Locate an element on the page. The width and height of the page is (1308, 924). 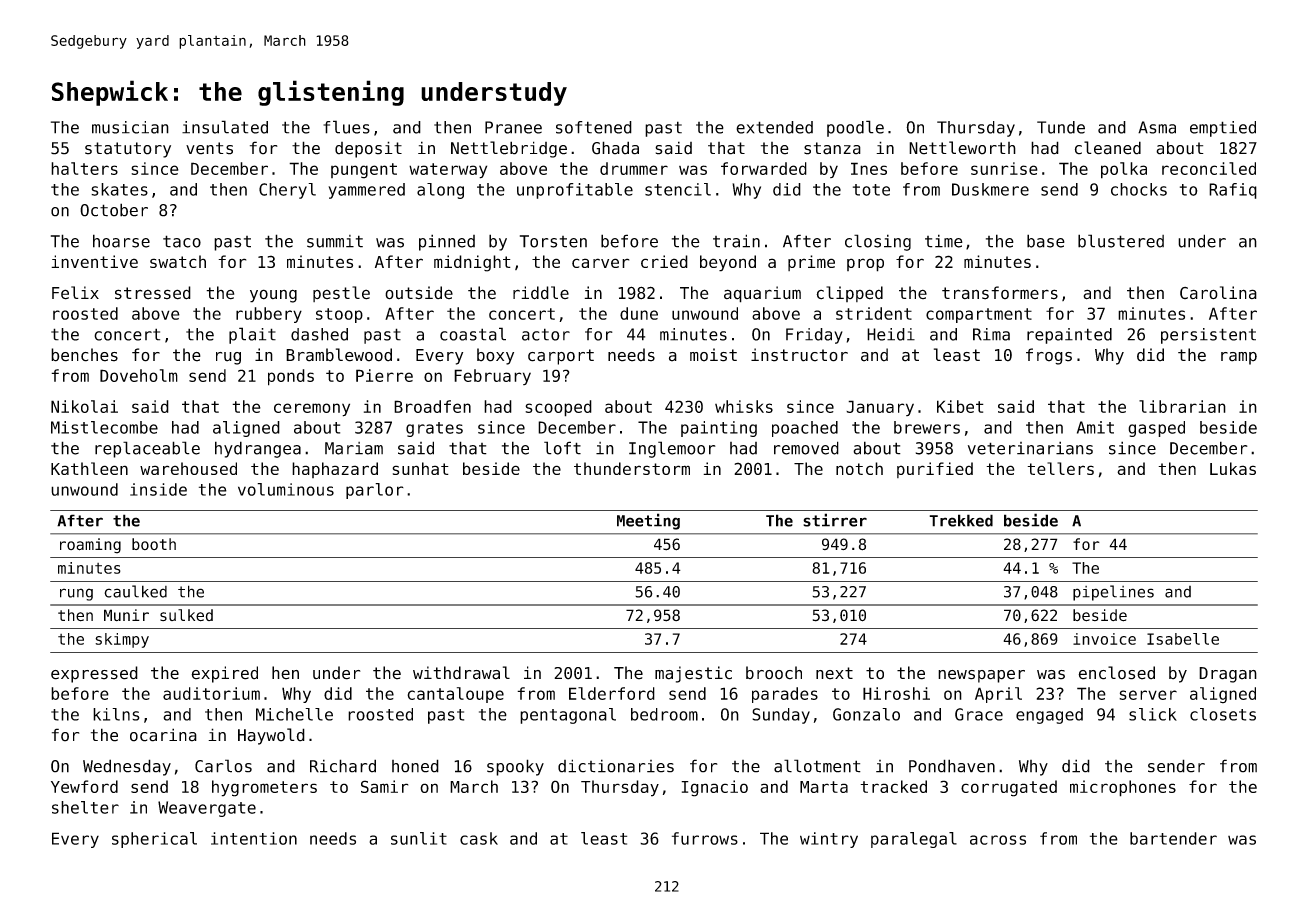
Elderford is located at coordinates (612, 693).
